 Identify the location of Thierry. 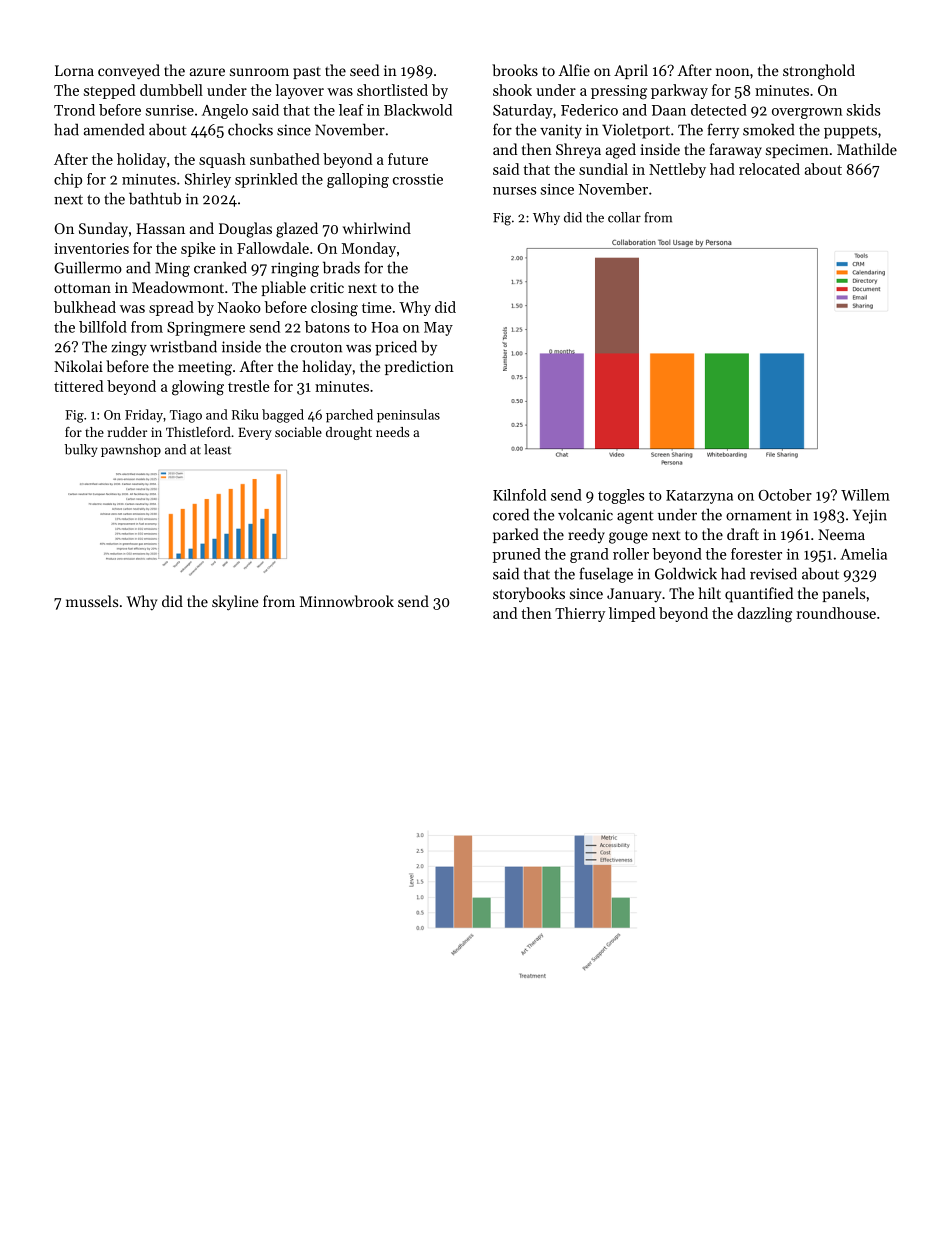
(580, 614).
